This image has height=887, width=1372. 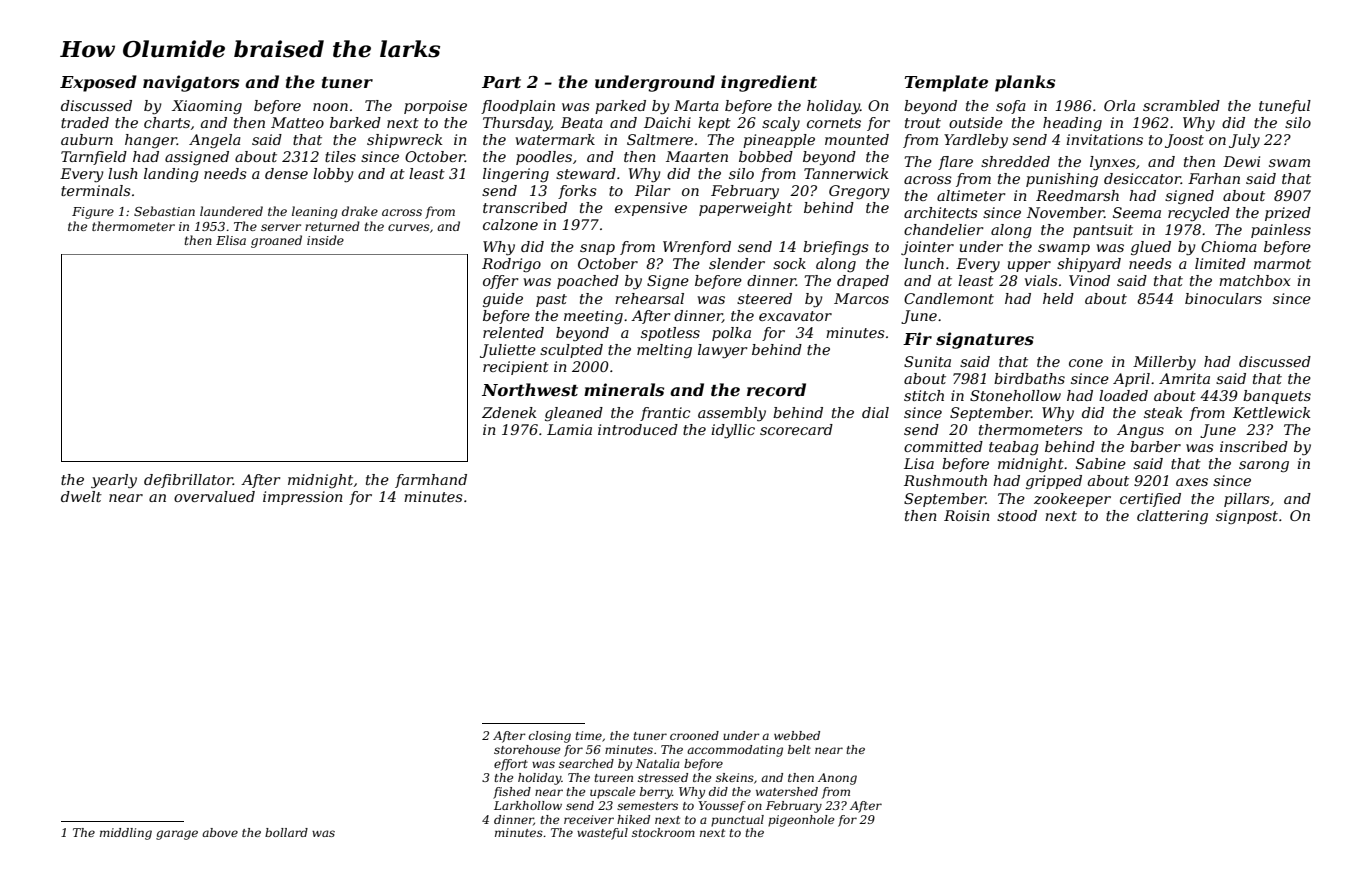 What do you see at coordinates (511, 765) in the image?
I see `effort` at bounding box center [511, 765].
